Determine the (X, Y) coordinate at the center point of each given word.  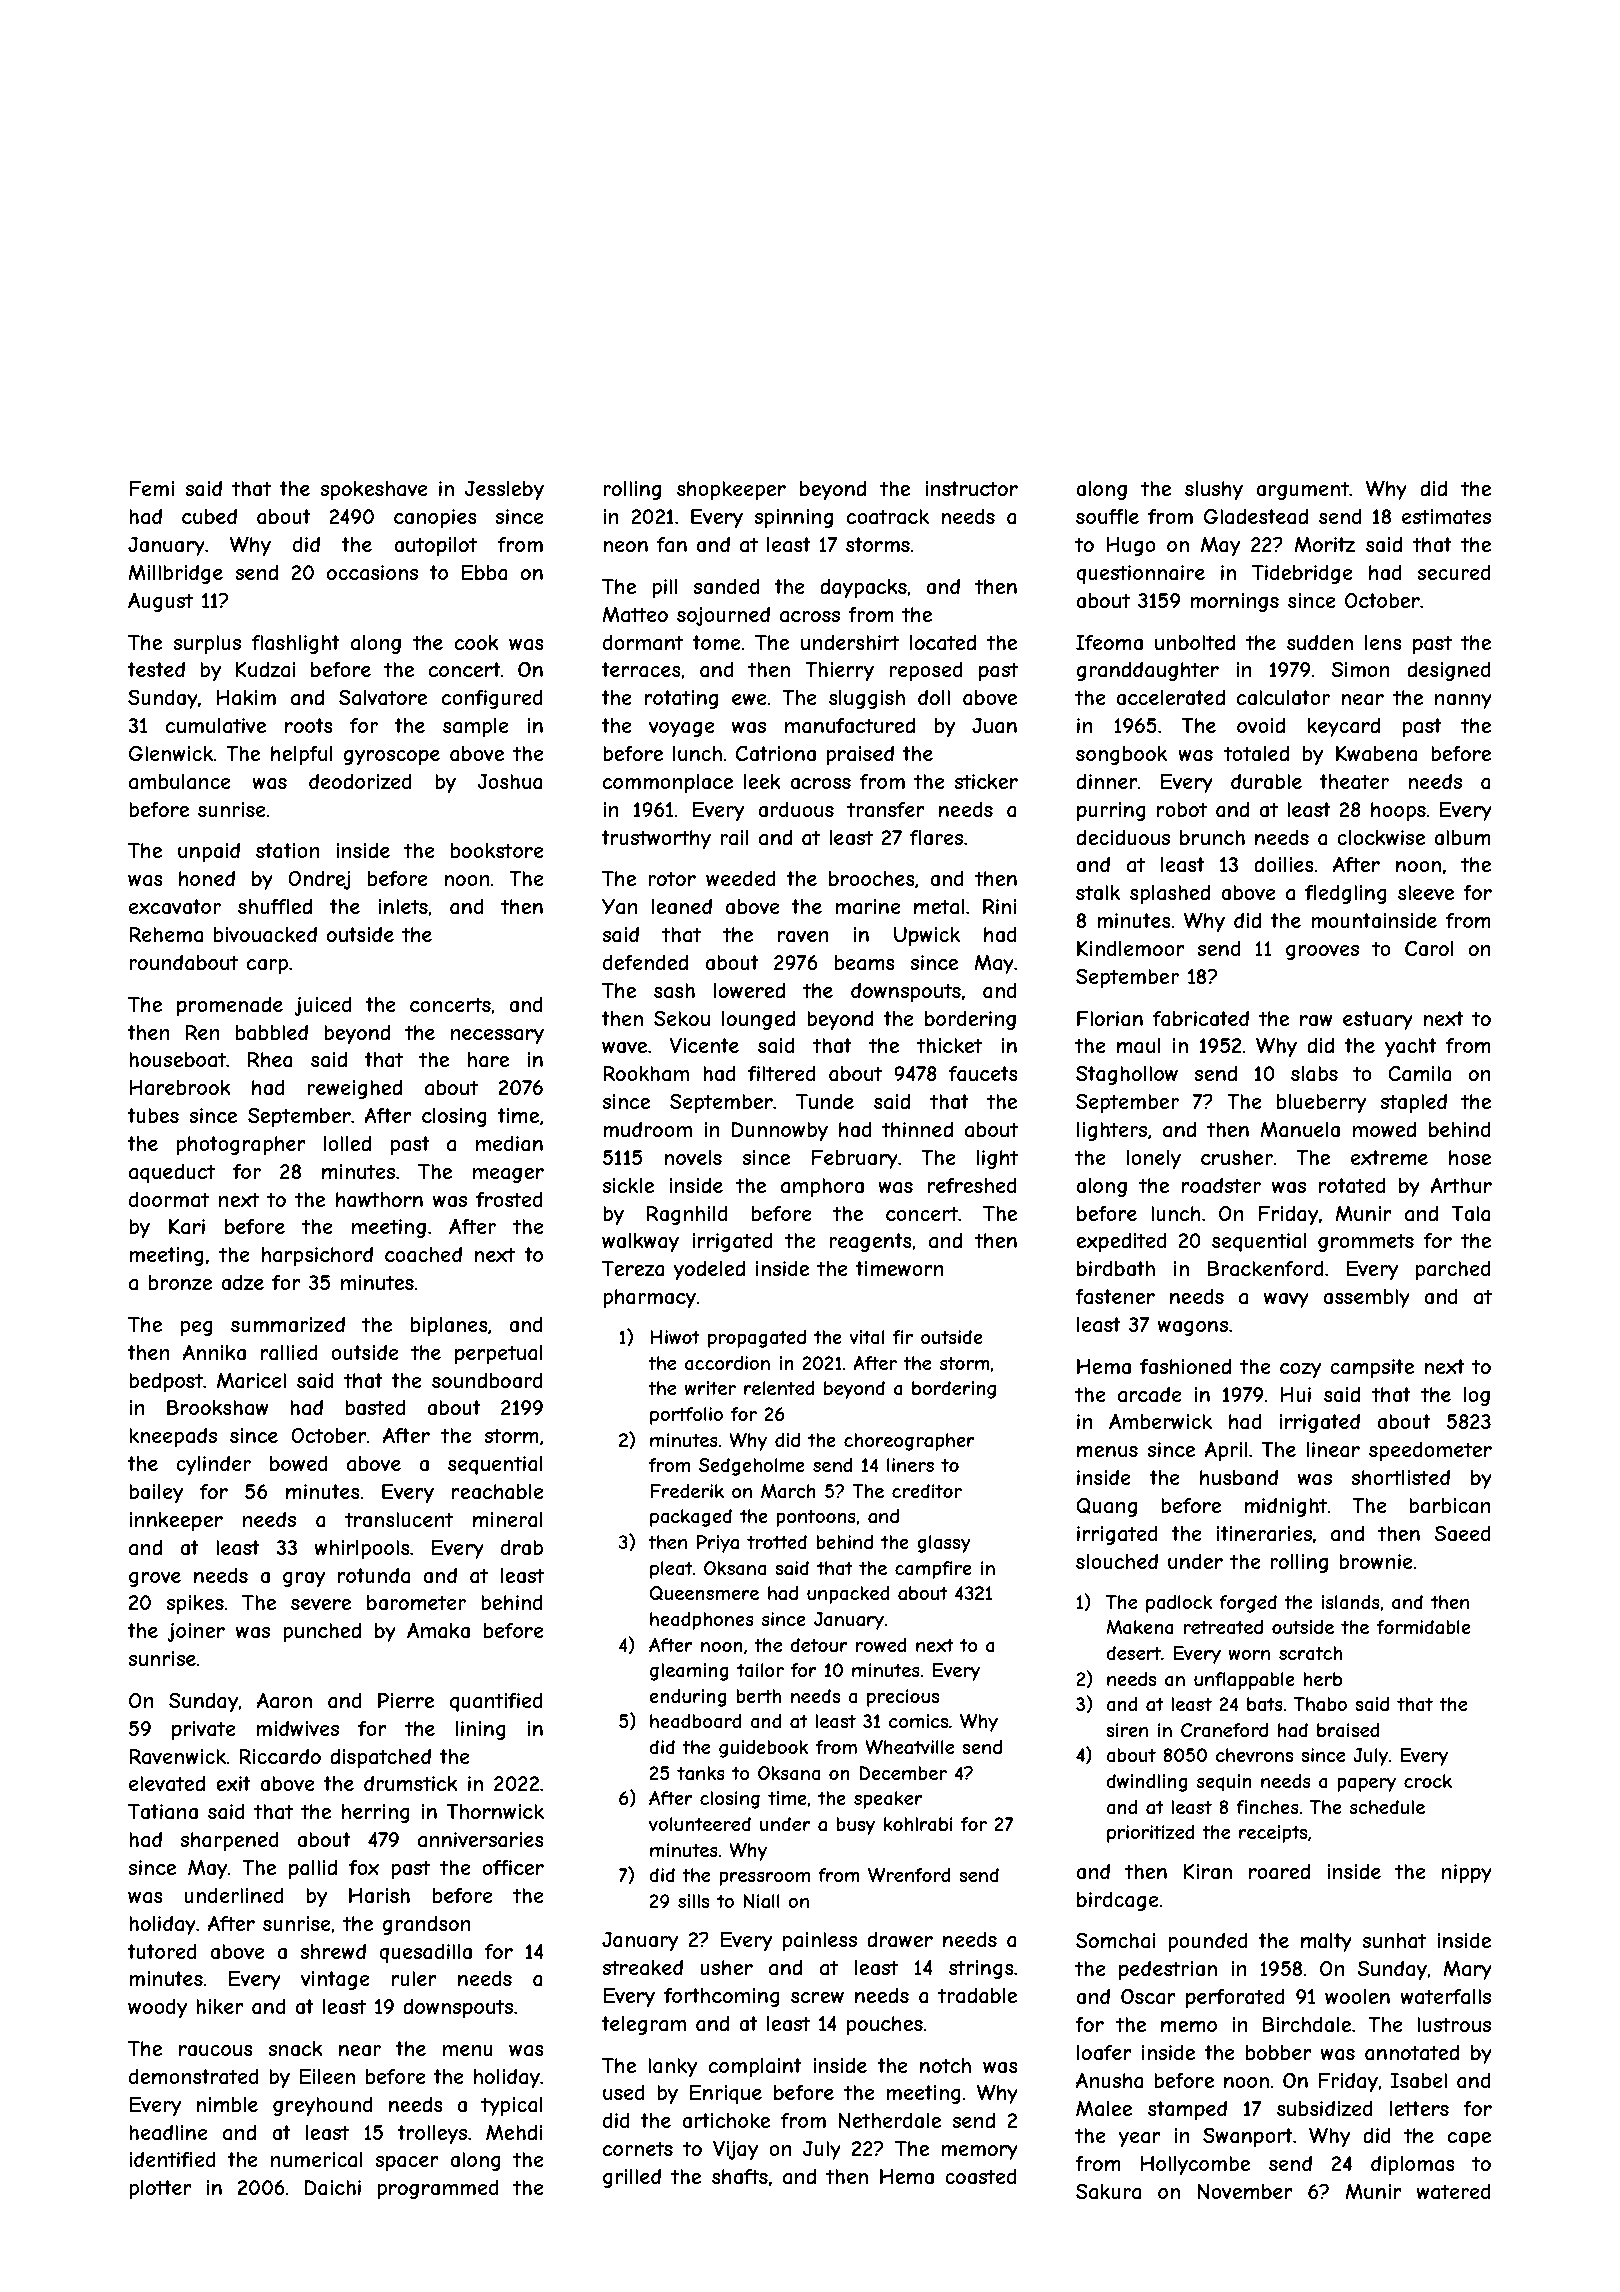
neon (625, 546)
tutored (162, 1951)
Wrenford (909, 1875)
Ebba (485, 572)
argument (1302, 490)
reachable (498, 1492)
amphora (822, 1187)
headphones (702, 1621)
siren (1127, 1730)
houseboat (177, 1060)
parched (1453, 1270)
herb (1322, 1679)
